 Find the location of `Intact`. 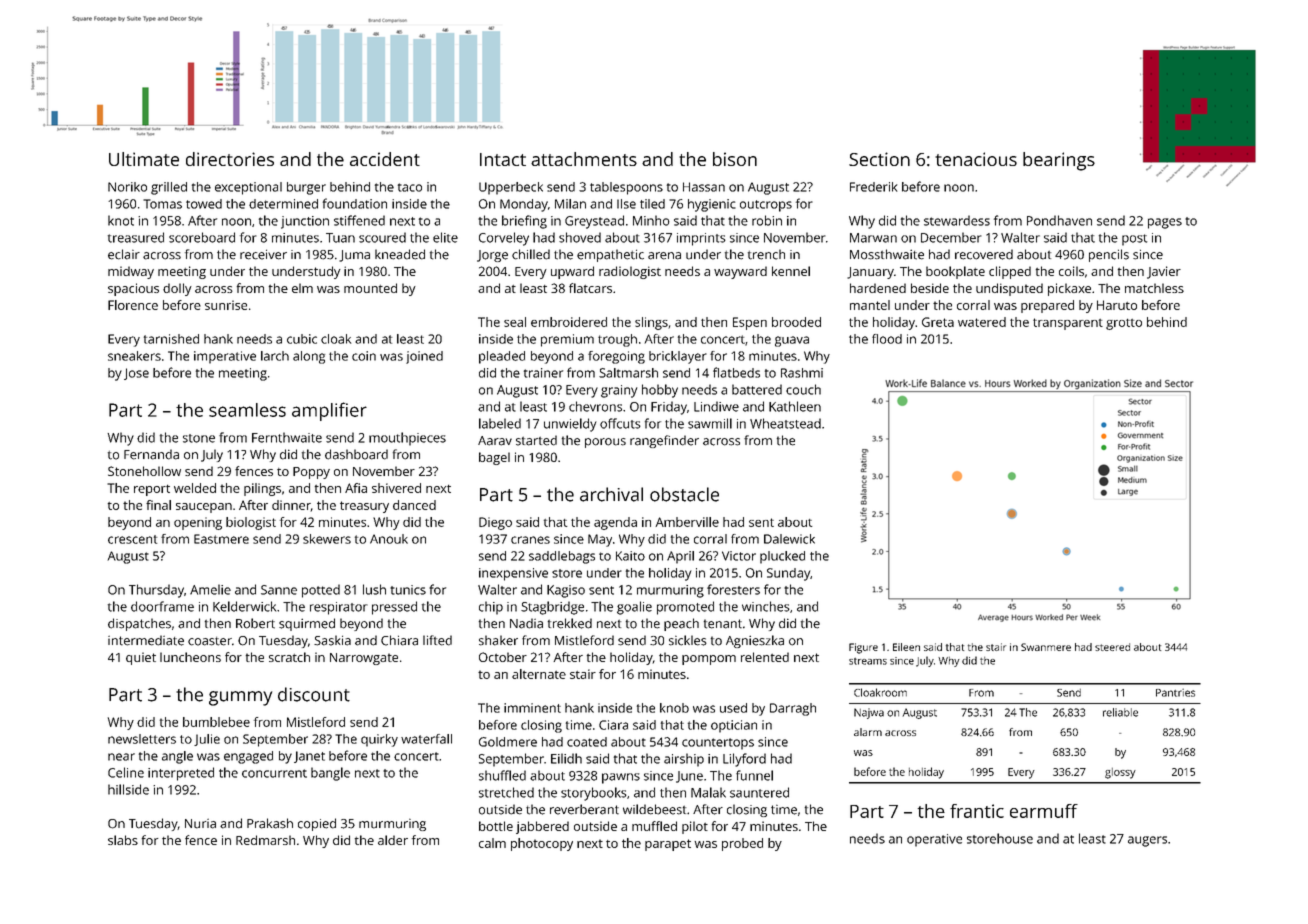

Intact is located at coordinates (503, 159).
